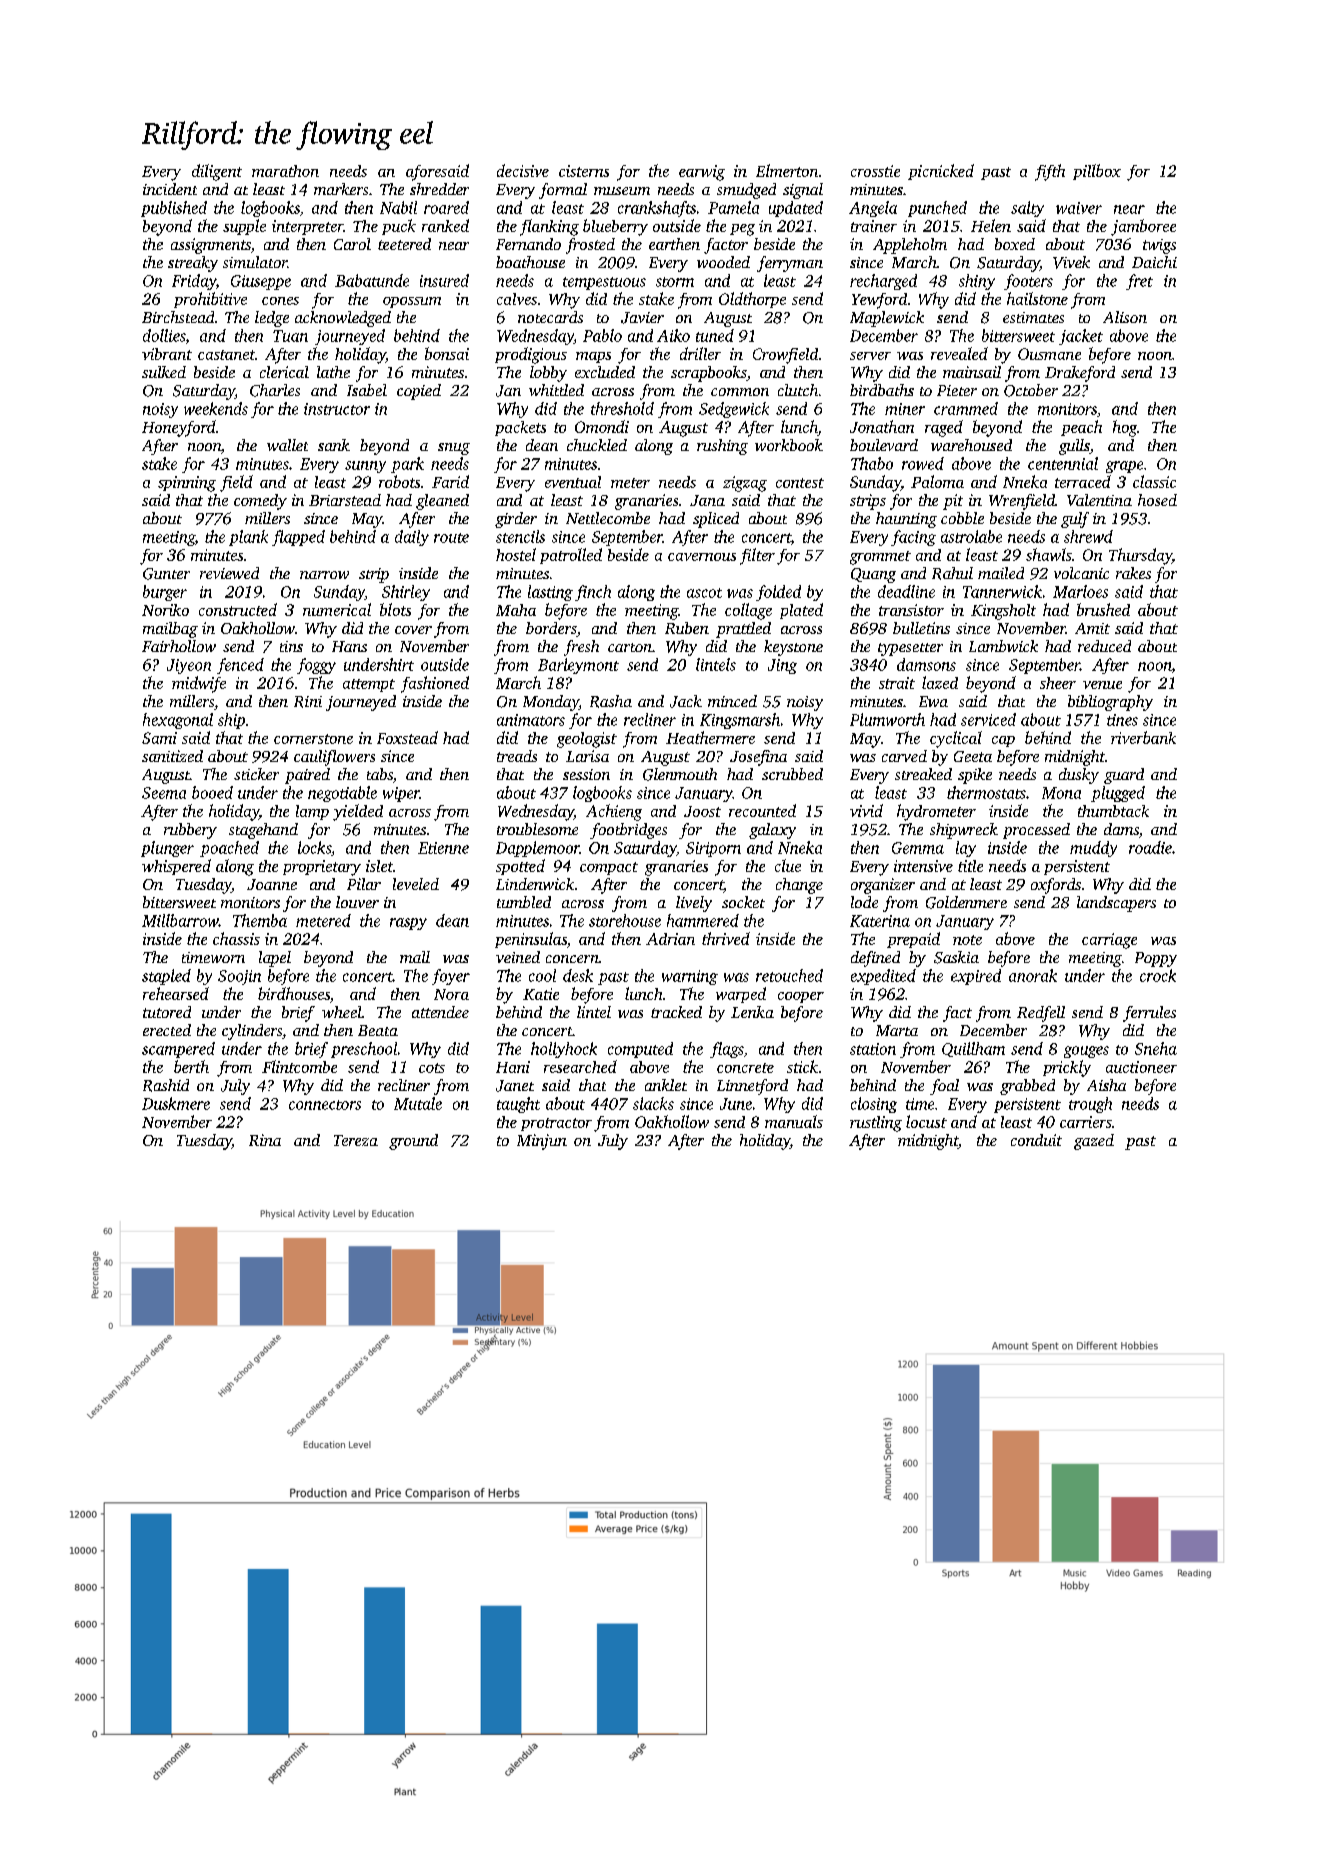 This image has width=1319, height=1866. What do you see at coordinates (910, 649) in the image?
I see `typesetter` at bounding box center [910, 649].
